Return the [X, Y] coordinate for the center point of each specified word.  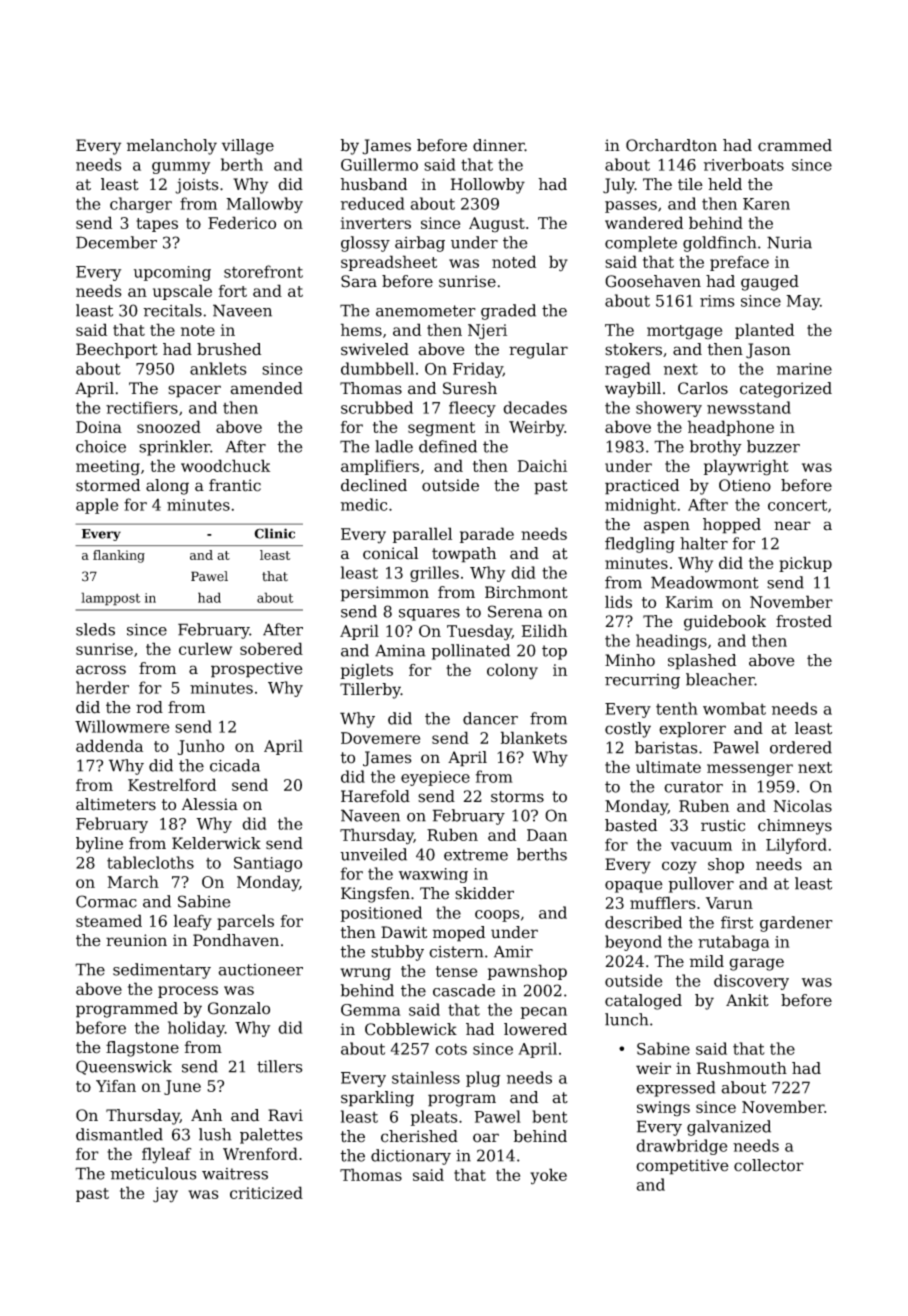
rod [149, 707]
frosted [804, 621]
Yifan [116, 1086]
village [248, 147]
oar [486, 1138]
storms [517, 797]
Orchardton [671, 145]
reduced [373, 203]
